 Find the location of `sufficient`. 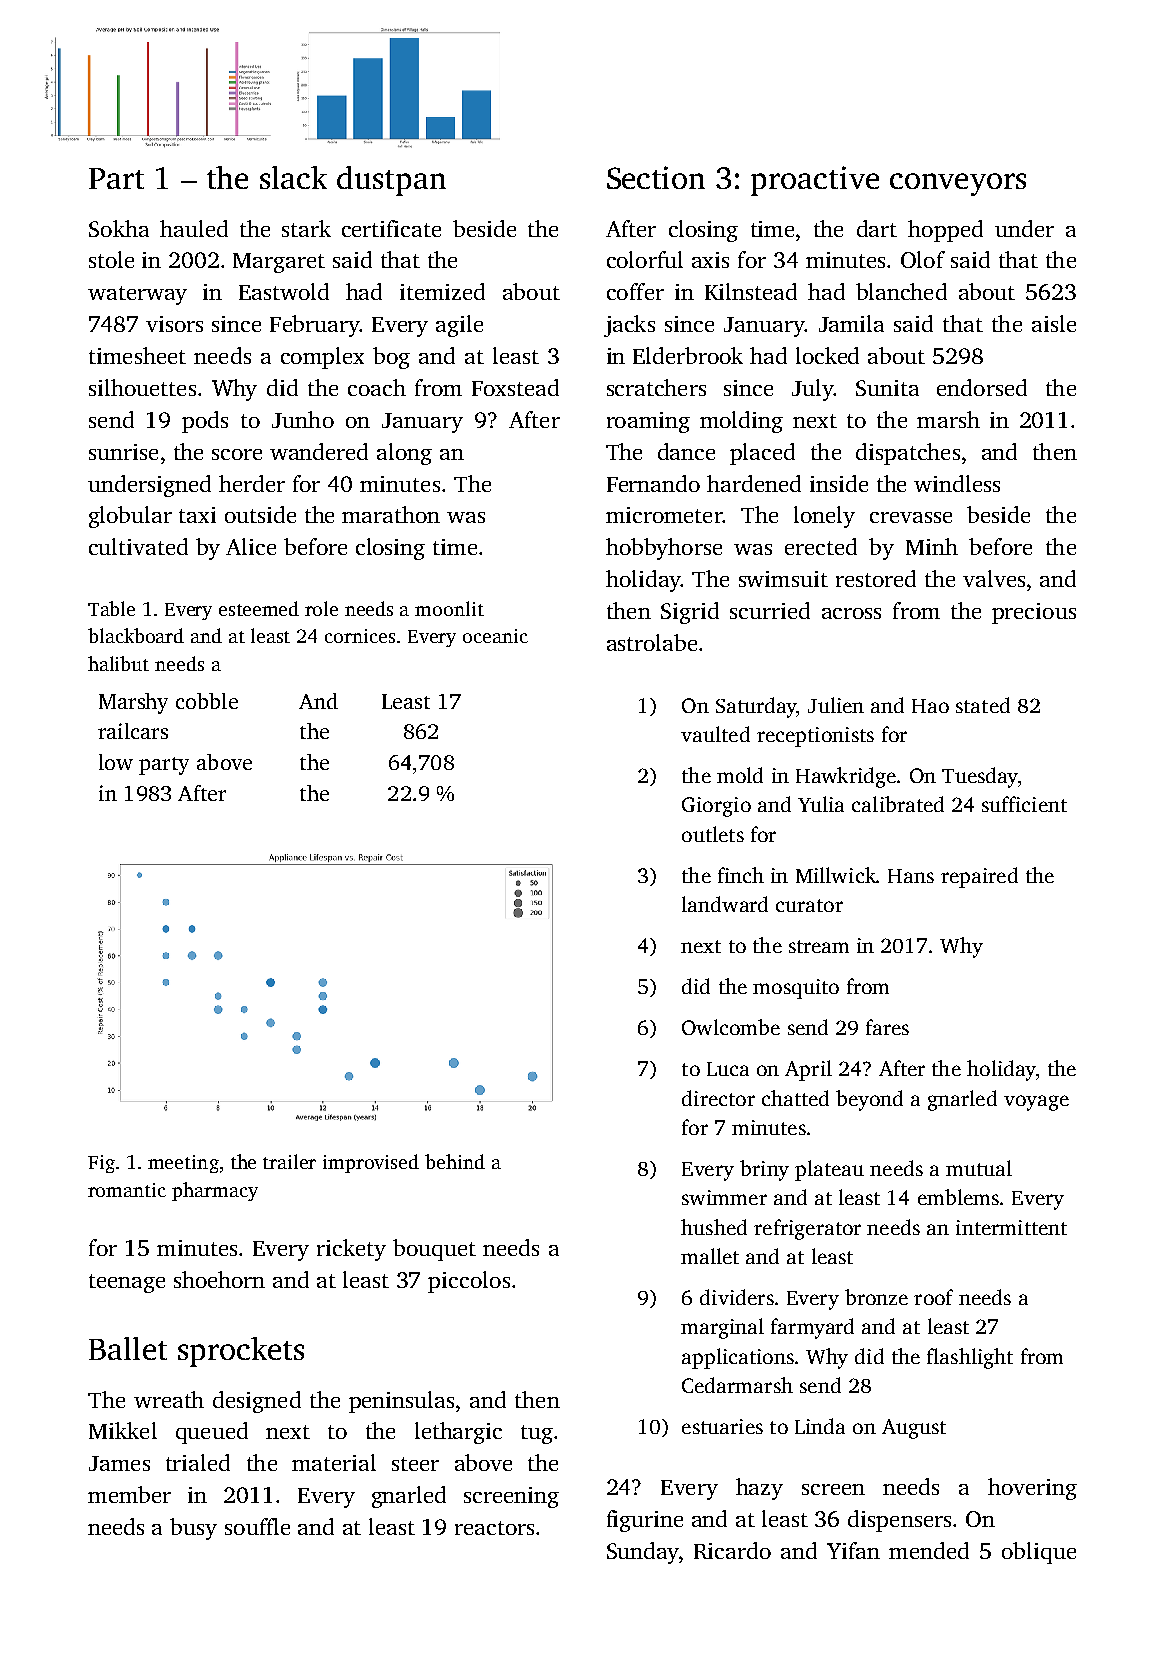

sufficient is located at coordinates (1024, 804).
